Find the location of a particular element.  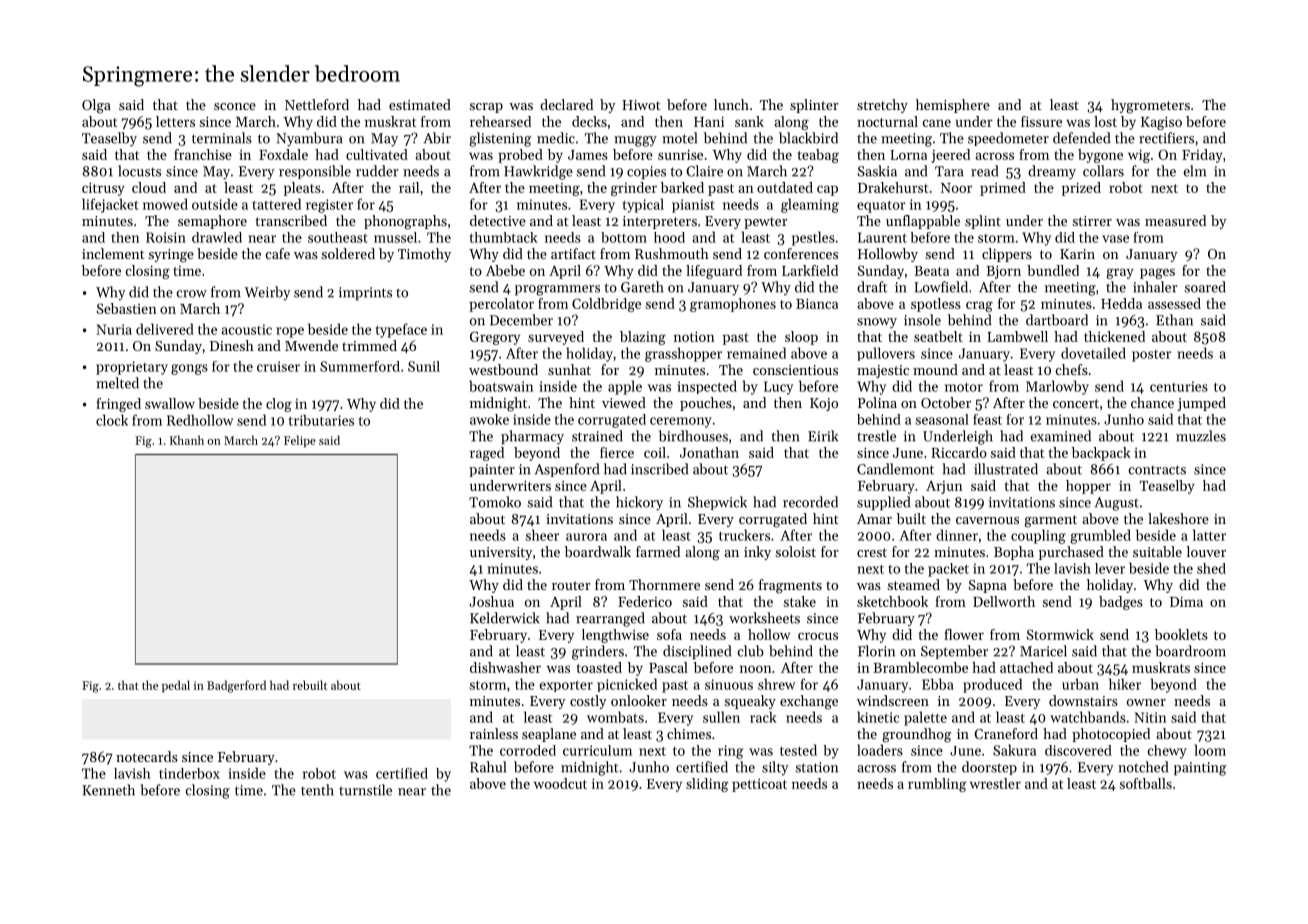

pleats is located at coordinates (302, 189).
